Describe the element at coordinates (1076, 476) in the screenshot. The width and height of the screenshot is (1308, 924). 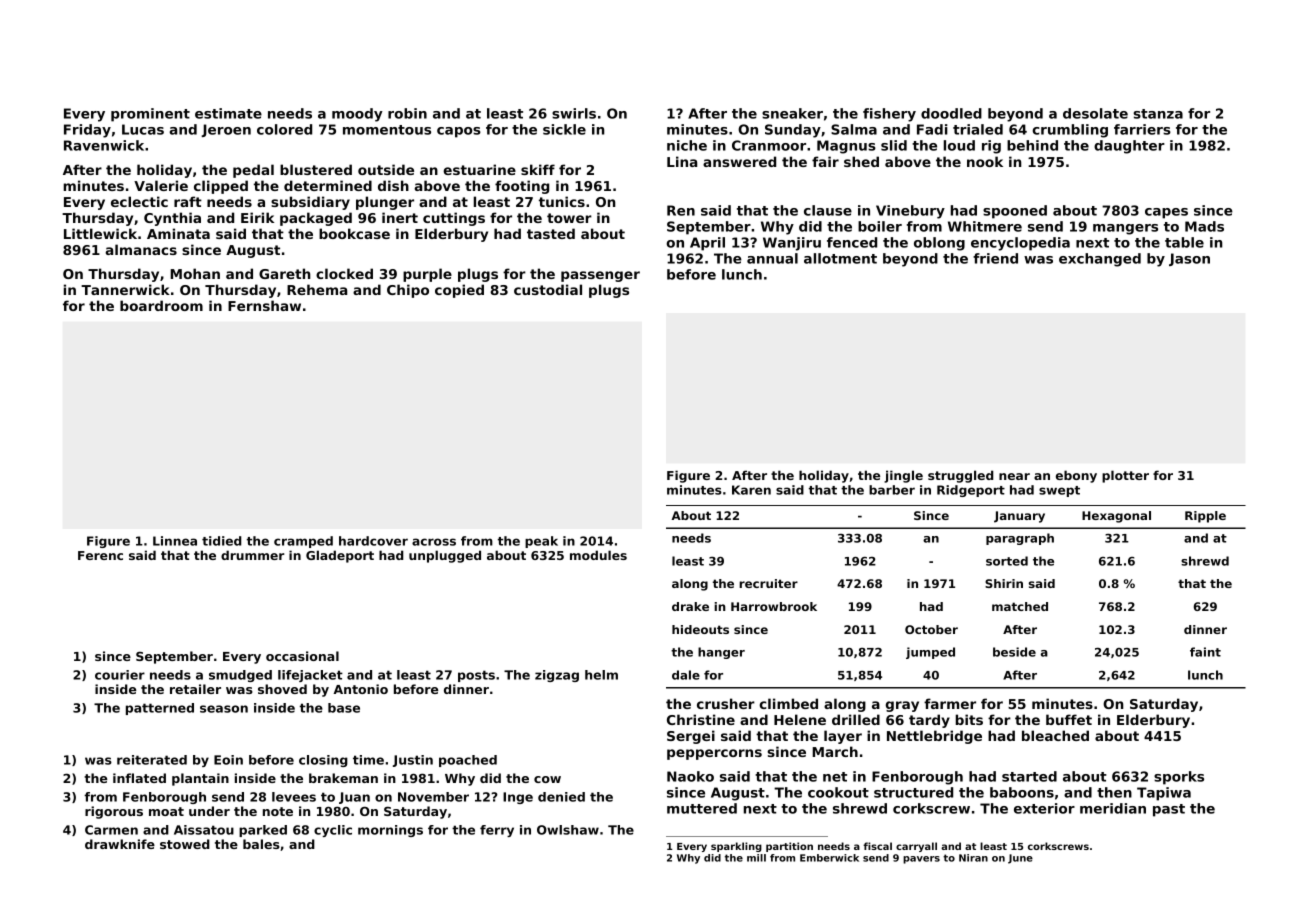
I see `ebony` at that location.
